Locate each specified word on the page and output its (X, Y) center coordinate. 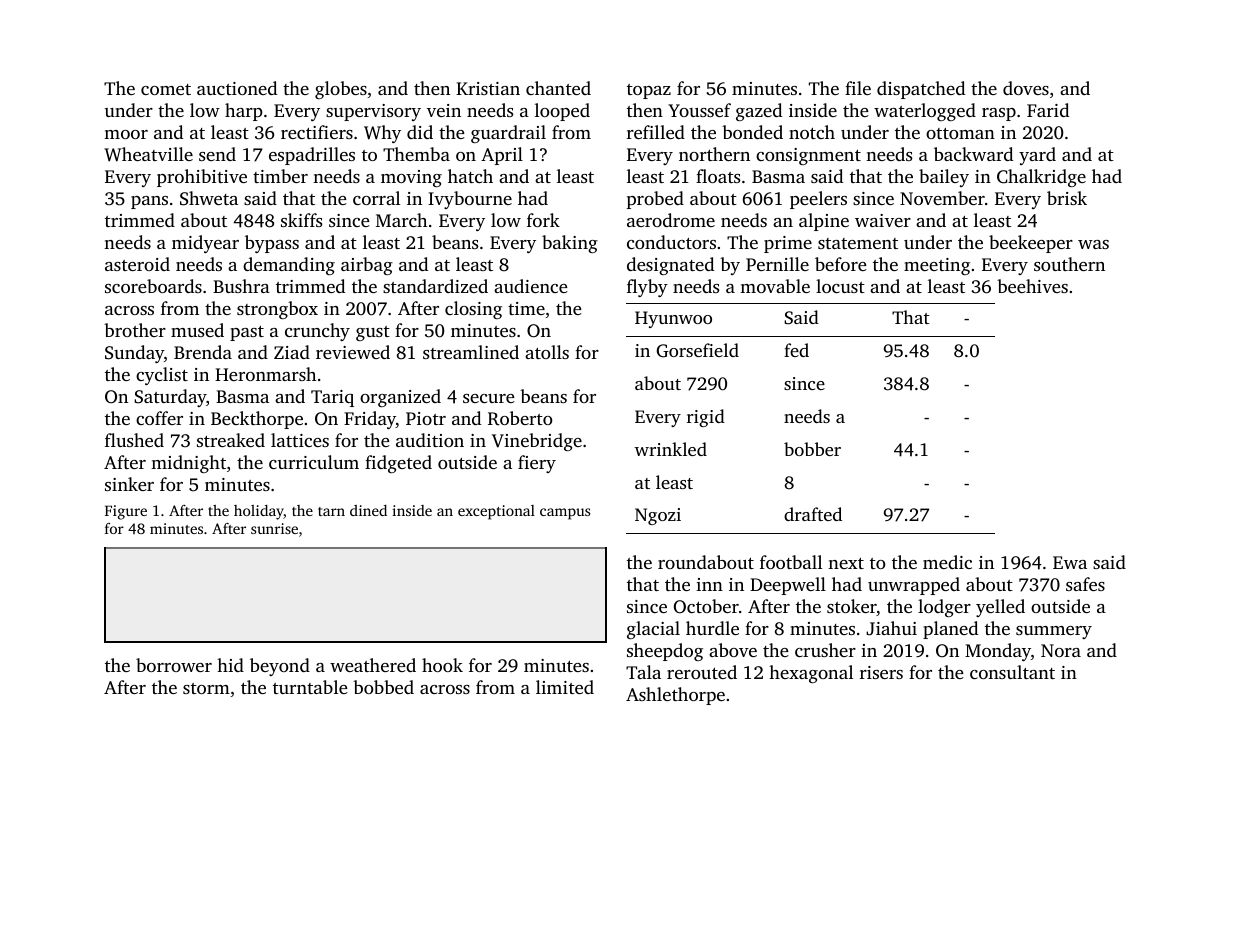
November (942, 198)
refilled (656, 132)
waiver (883, 220)
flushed (134, 440)
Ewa (1070, 562)
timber (280, 176)
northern (714, 154)
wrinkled (671, 449)
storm (206, 688)
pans (149, 202)
